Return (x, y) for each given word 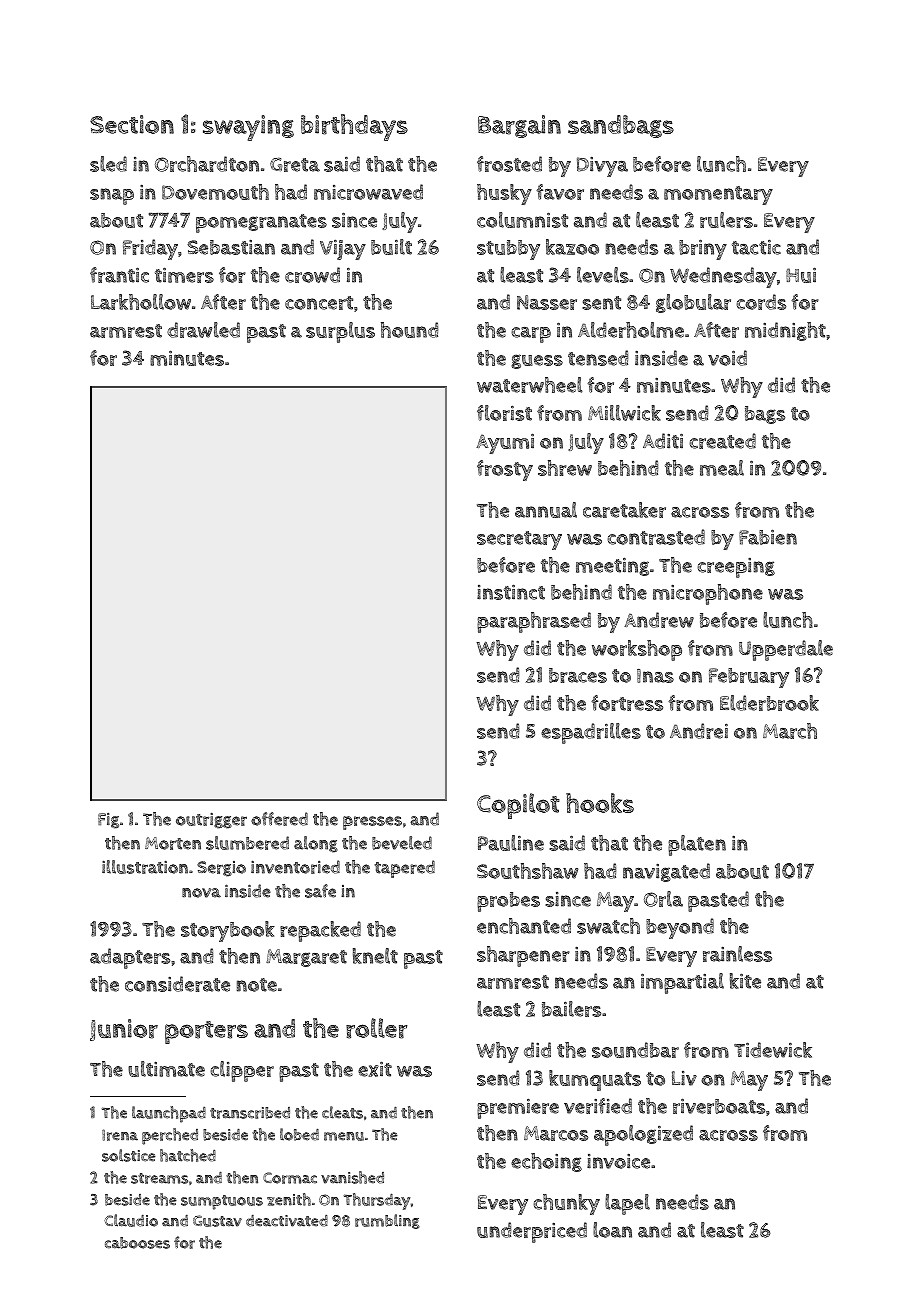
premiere (518, 1109)
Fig (108, 820)
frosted (509, 164)
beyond (680, 928)
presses (372, 823)
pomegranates (261, 223)
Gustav (217, 1221)
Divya (602, 166)
